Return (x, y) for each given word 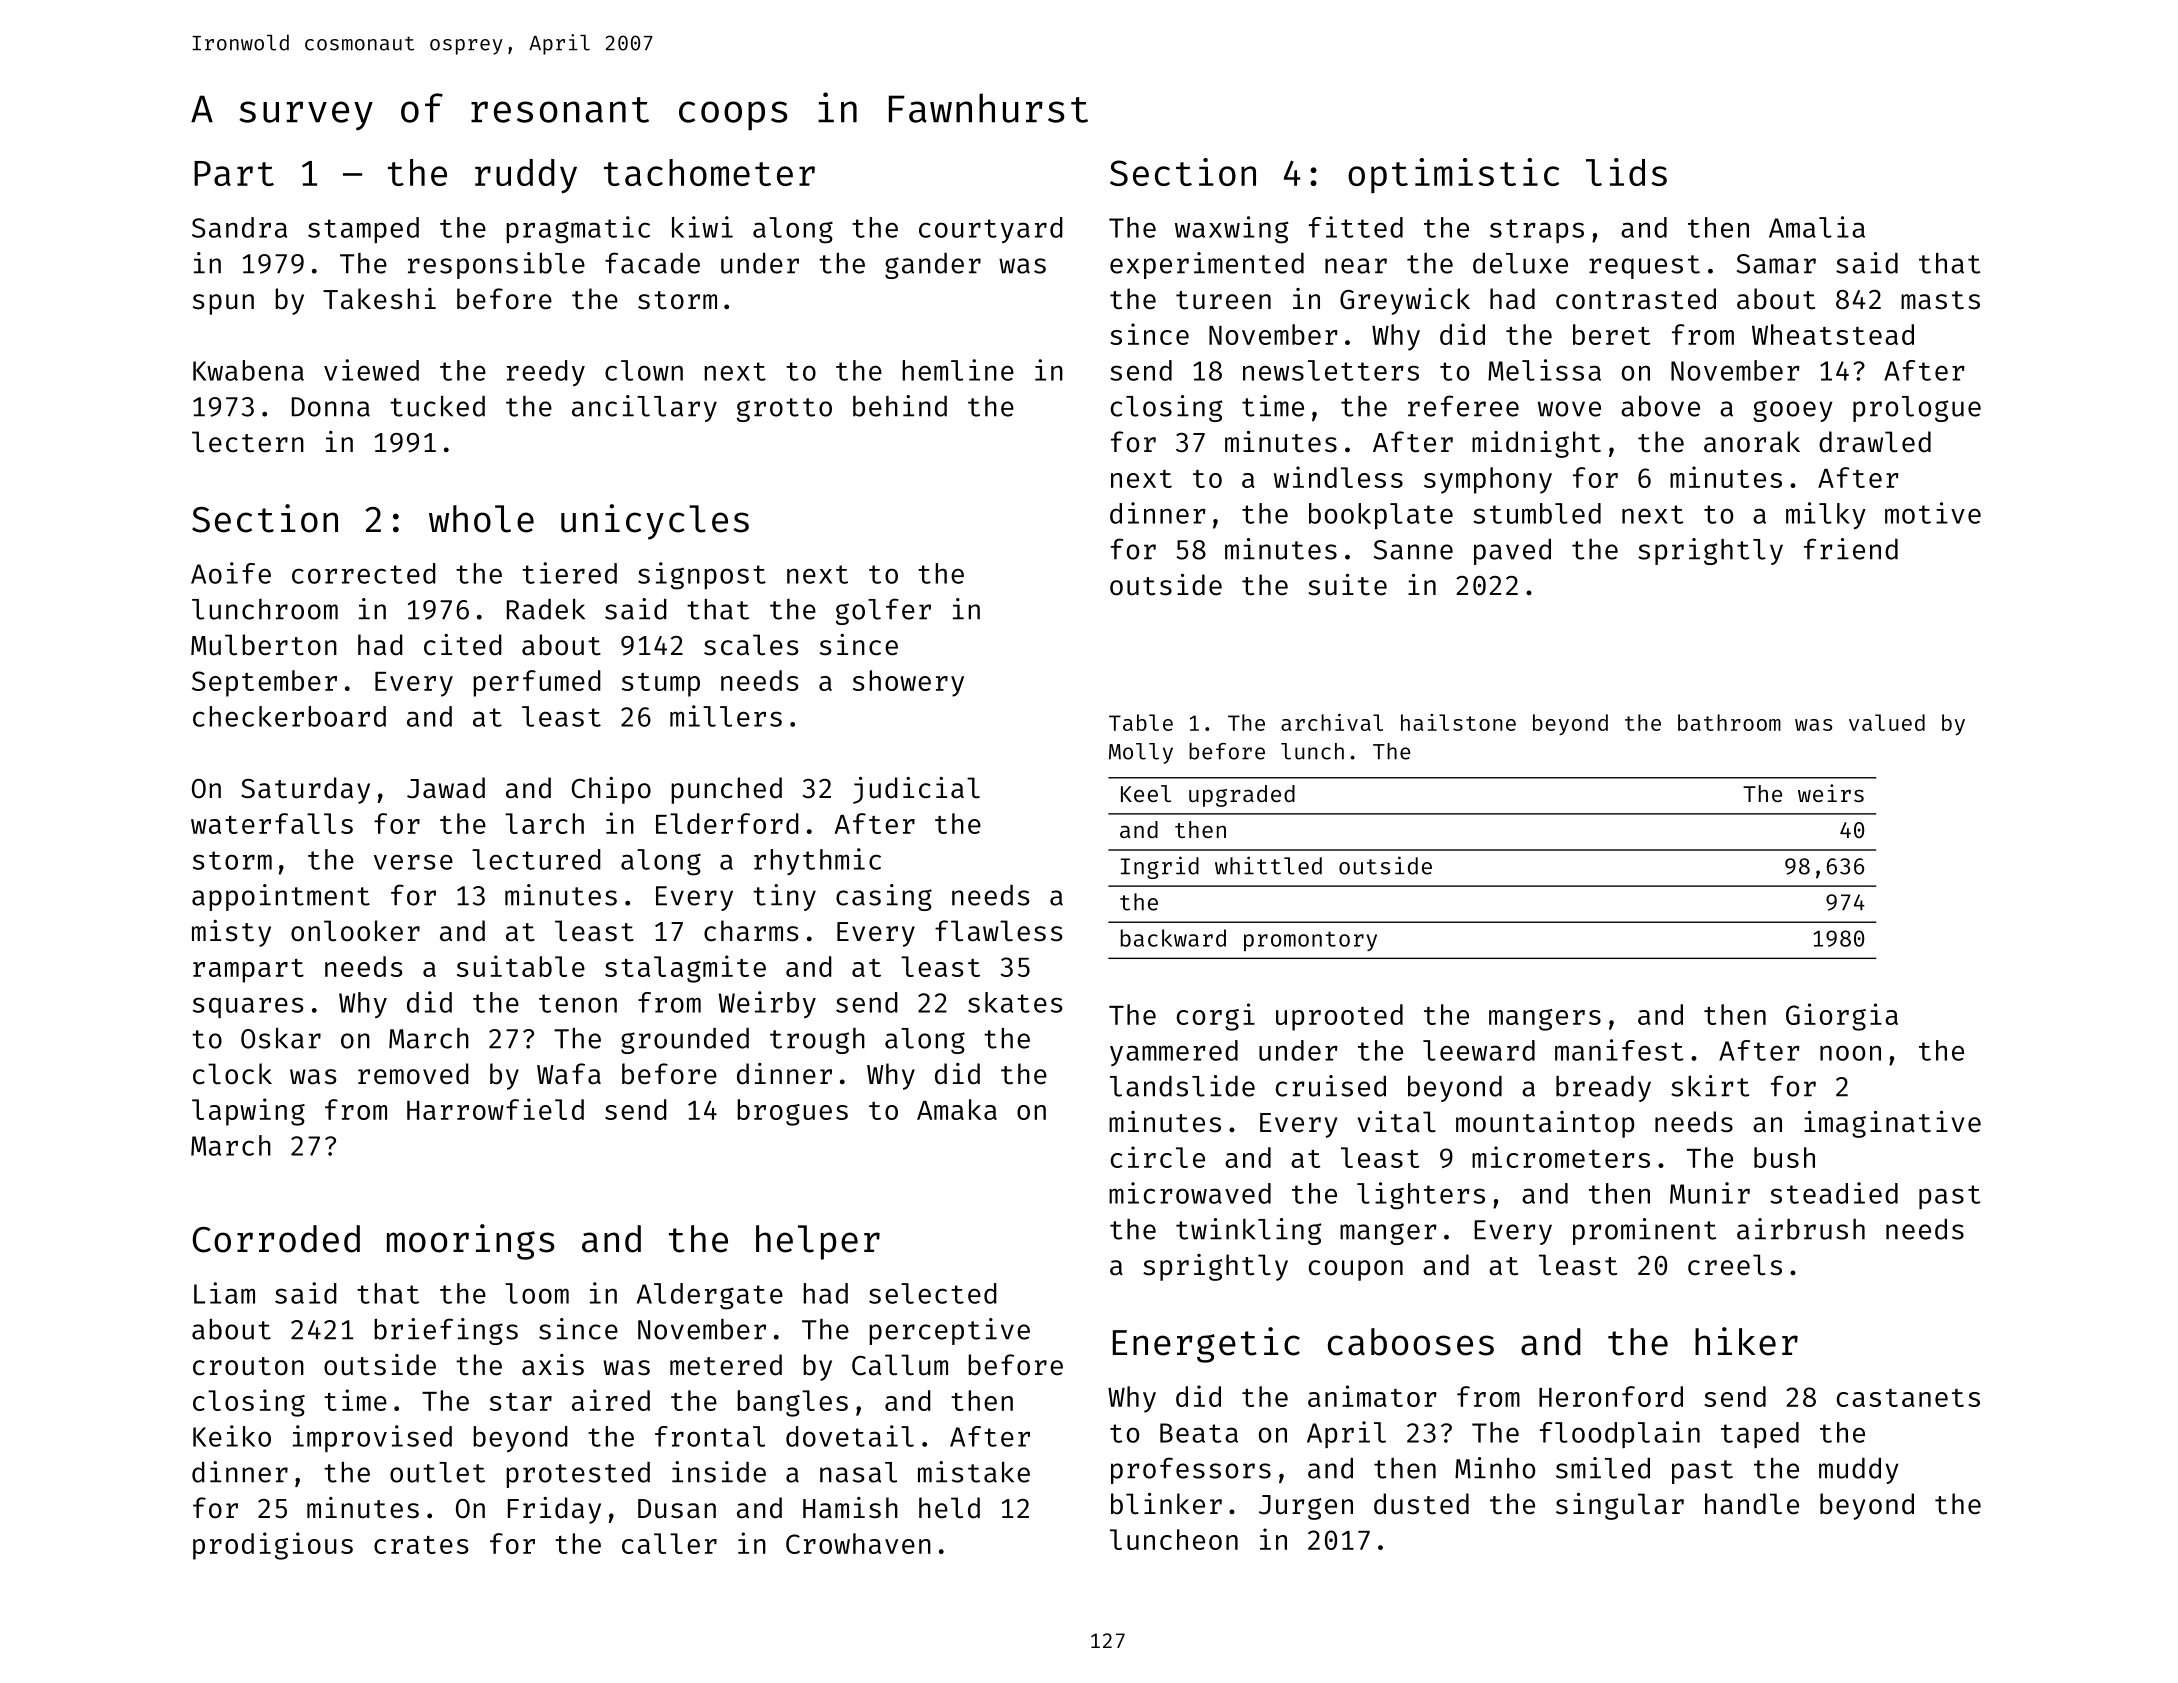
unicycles (655, 522)
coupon (1356, 1270)
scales (751, 645)
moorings (471, 1242)
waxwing (1232, 230)
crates (421, 1545)
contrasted (1636, 299)
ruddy (526, 176)
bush (1784, 1157)
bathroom (1729, 722)
